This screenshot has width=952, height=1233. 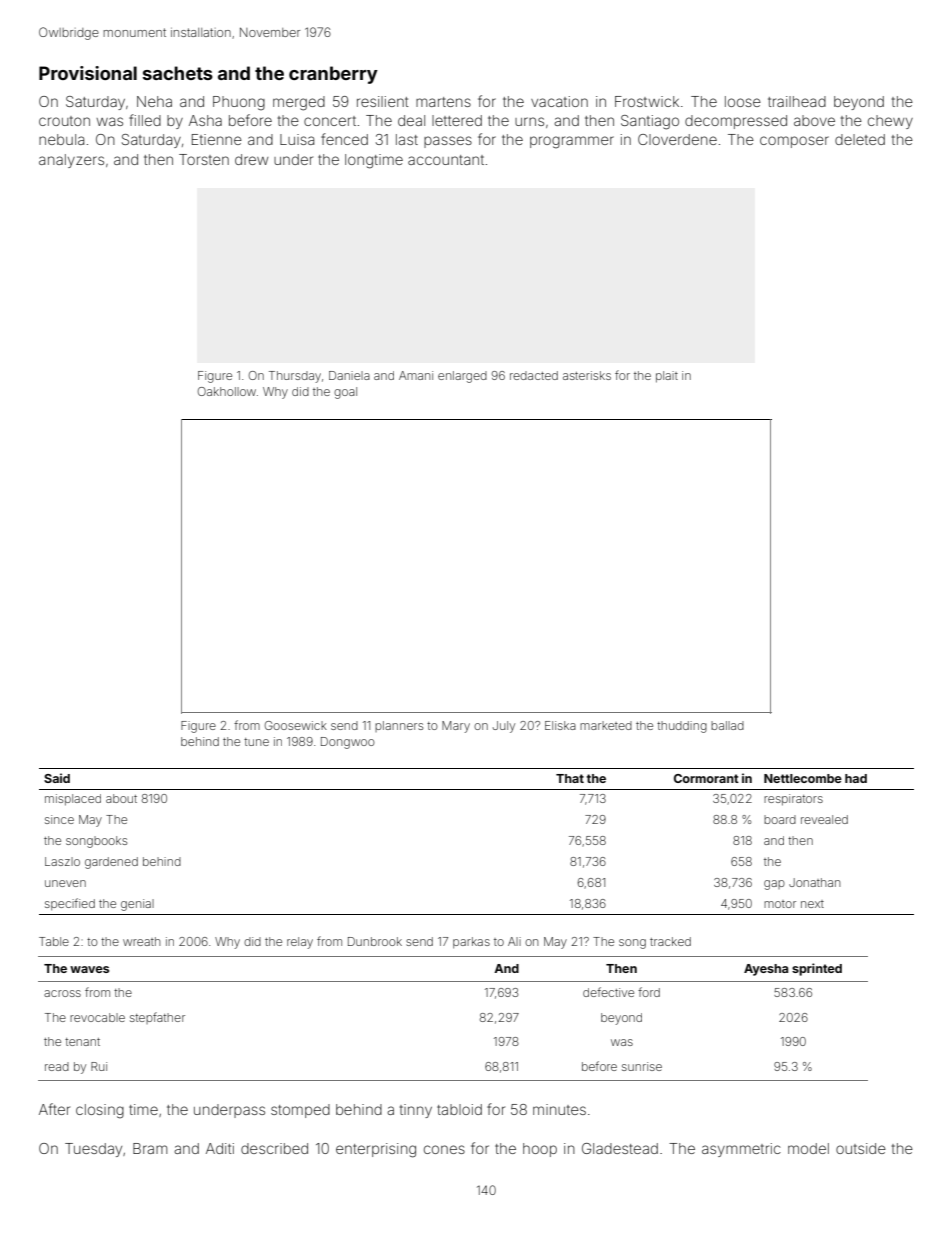 I want to click on gap, so click(x=774, y=885).
